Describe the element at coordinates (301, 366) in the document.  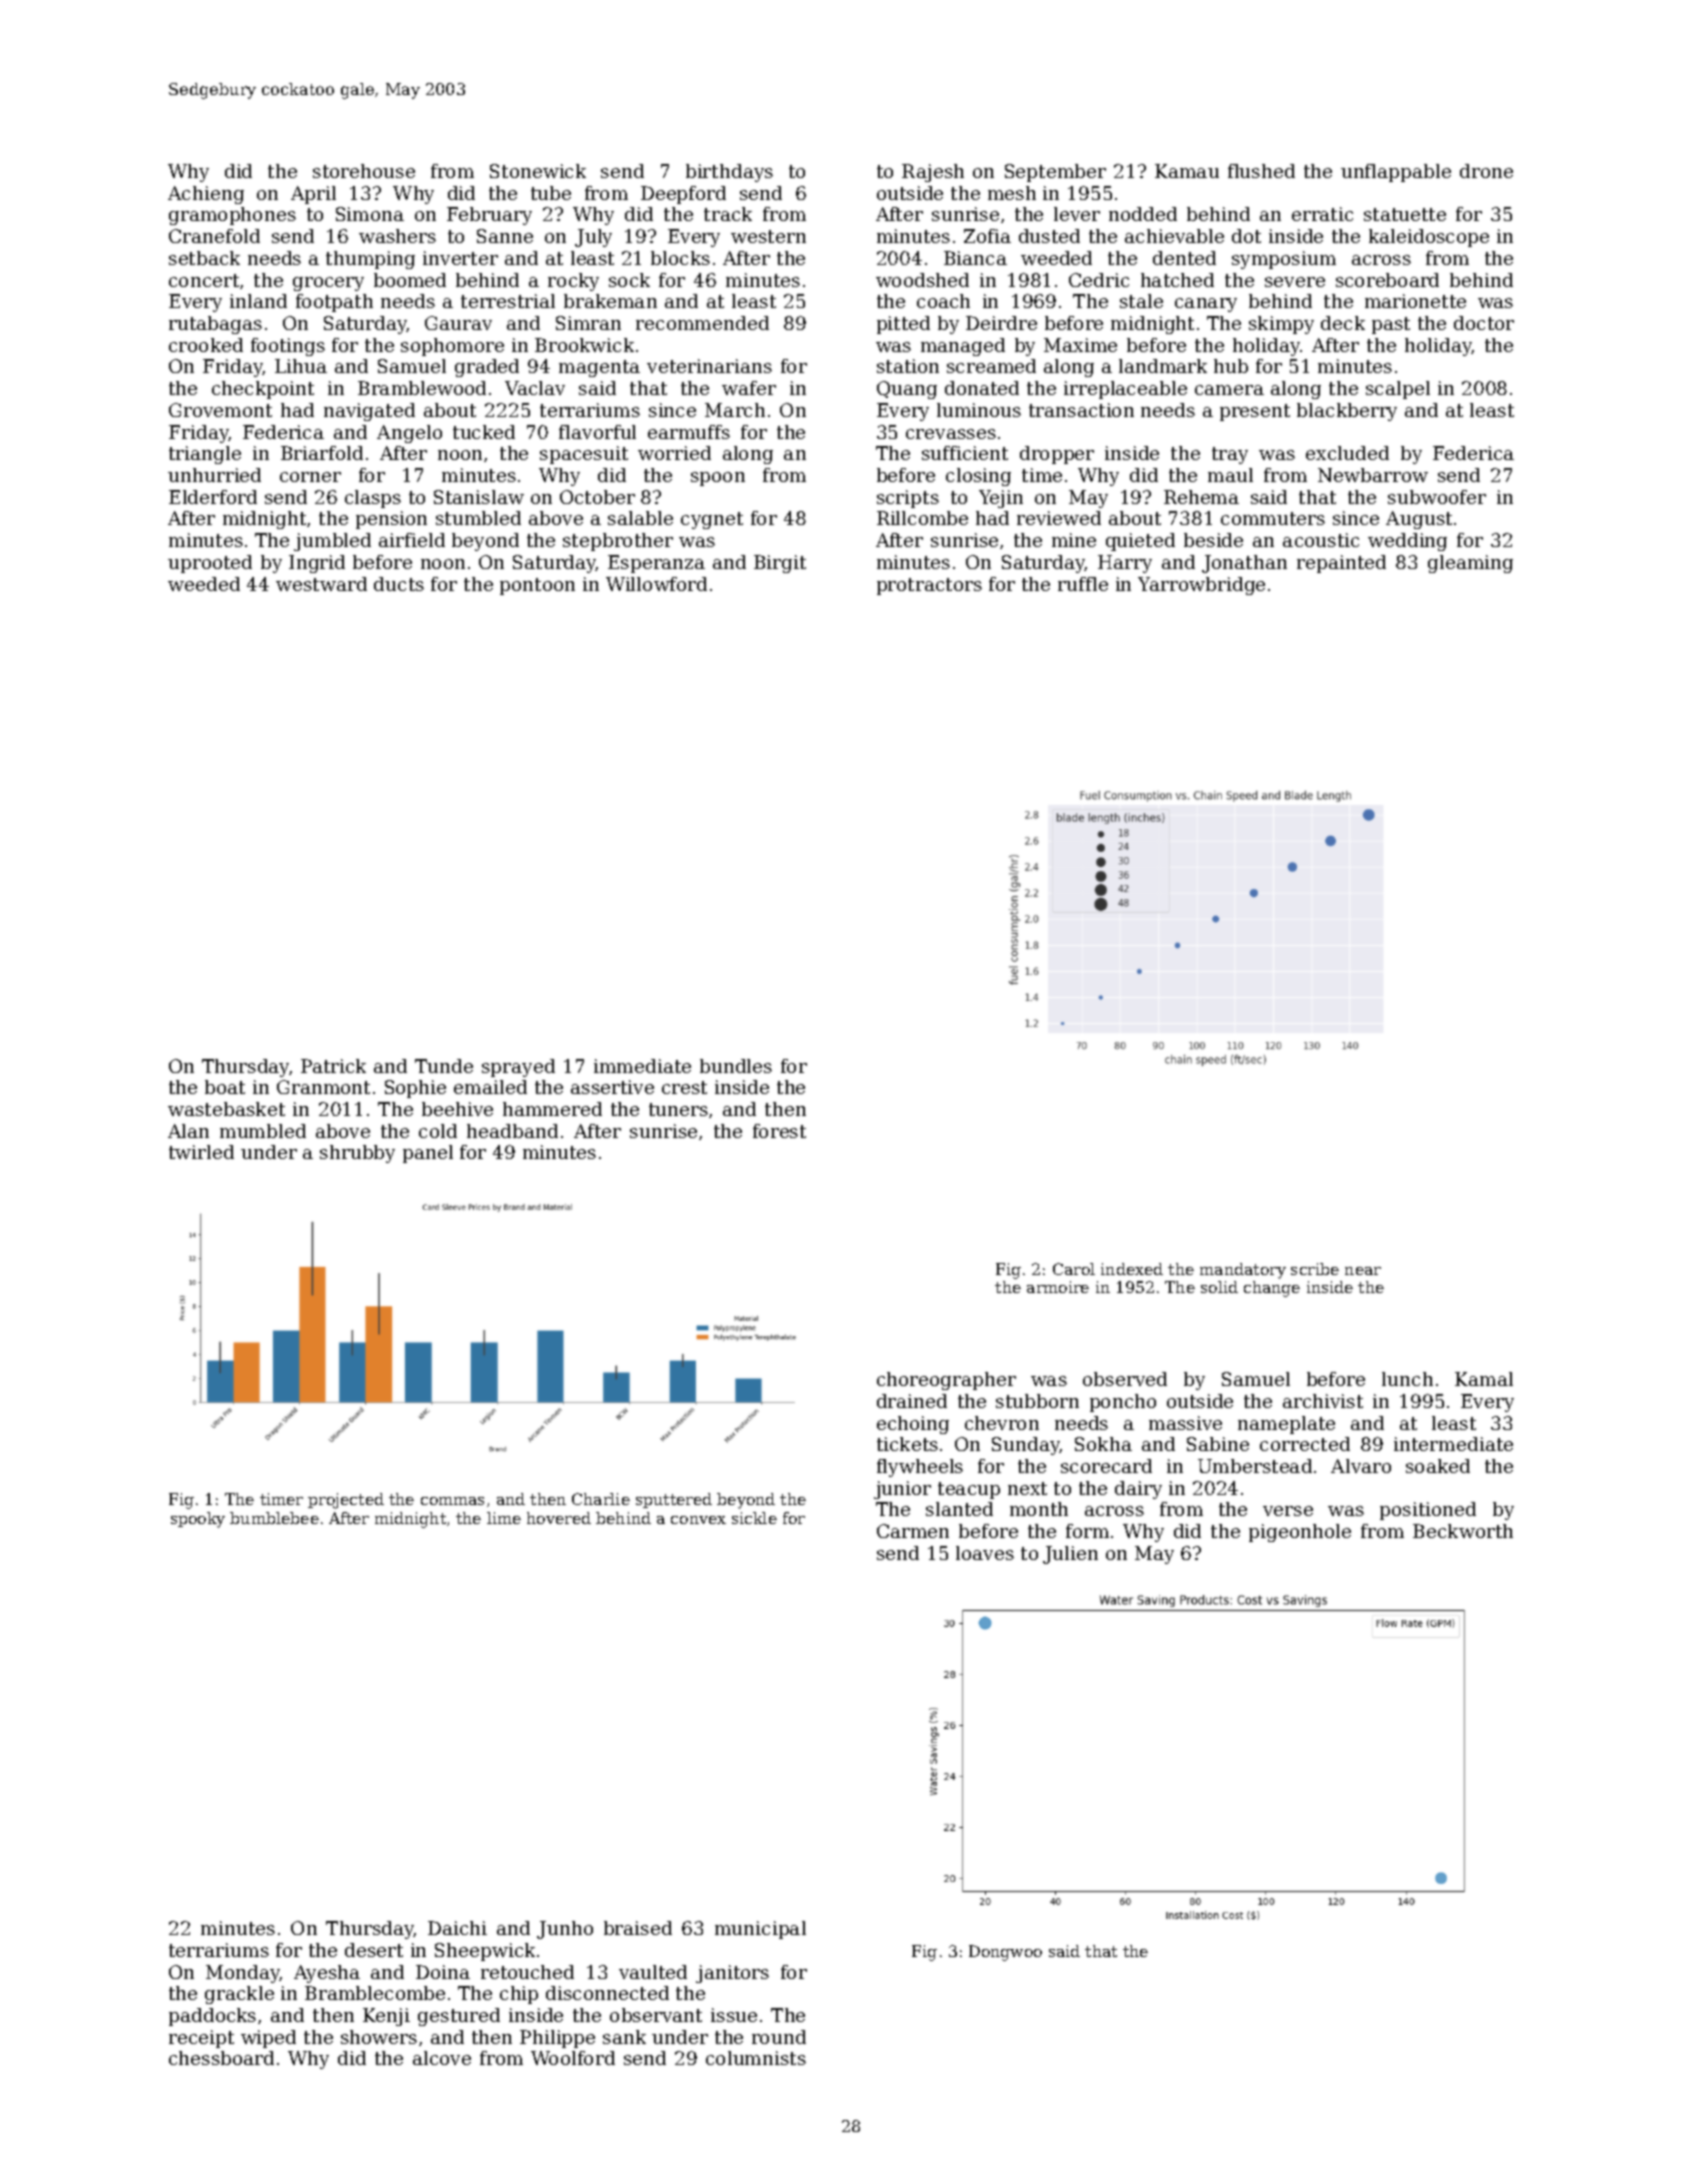
I see `Lihua` at that location.
